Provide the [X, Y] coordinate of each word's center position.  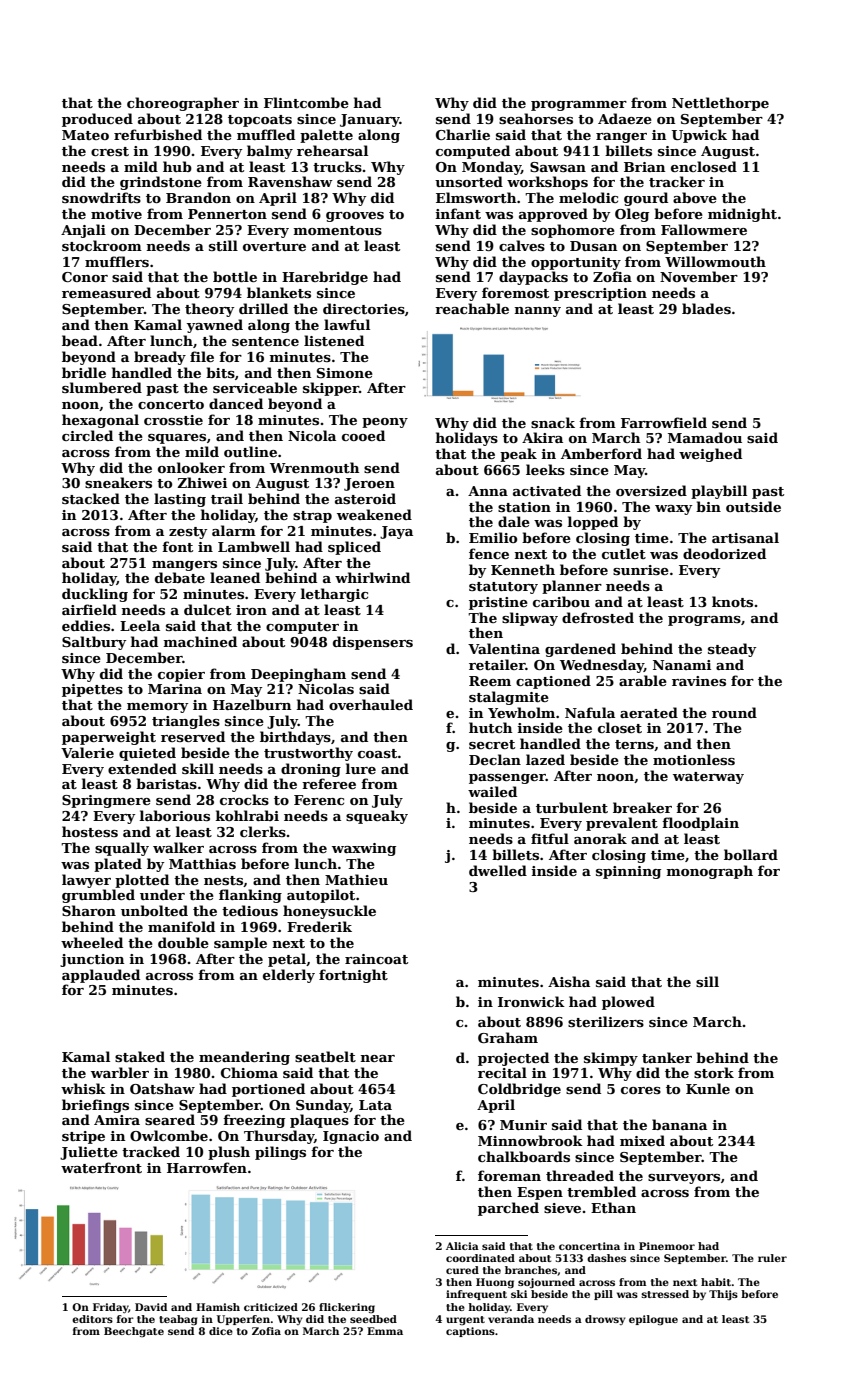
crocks [244, 799]
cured [462, 1270]
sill [707, 981]
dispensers [373, 643]
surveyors [684, 1179]
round [734, 712]
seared [170, 1119]
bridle [84, 372]
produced [97, 120]
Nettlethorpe [720, 104]
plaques [319, 1121]
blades [706, 308]
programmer [579, 106]
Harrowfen [207, 1167]
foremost [515, 292]
